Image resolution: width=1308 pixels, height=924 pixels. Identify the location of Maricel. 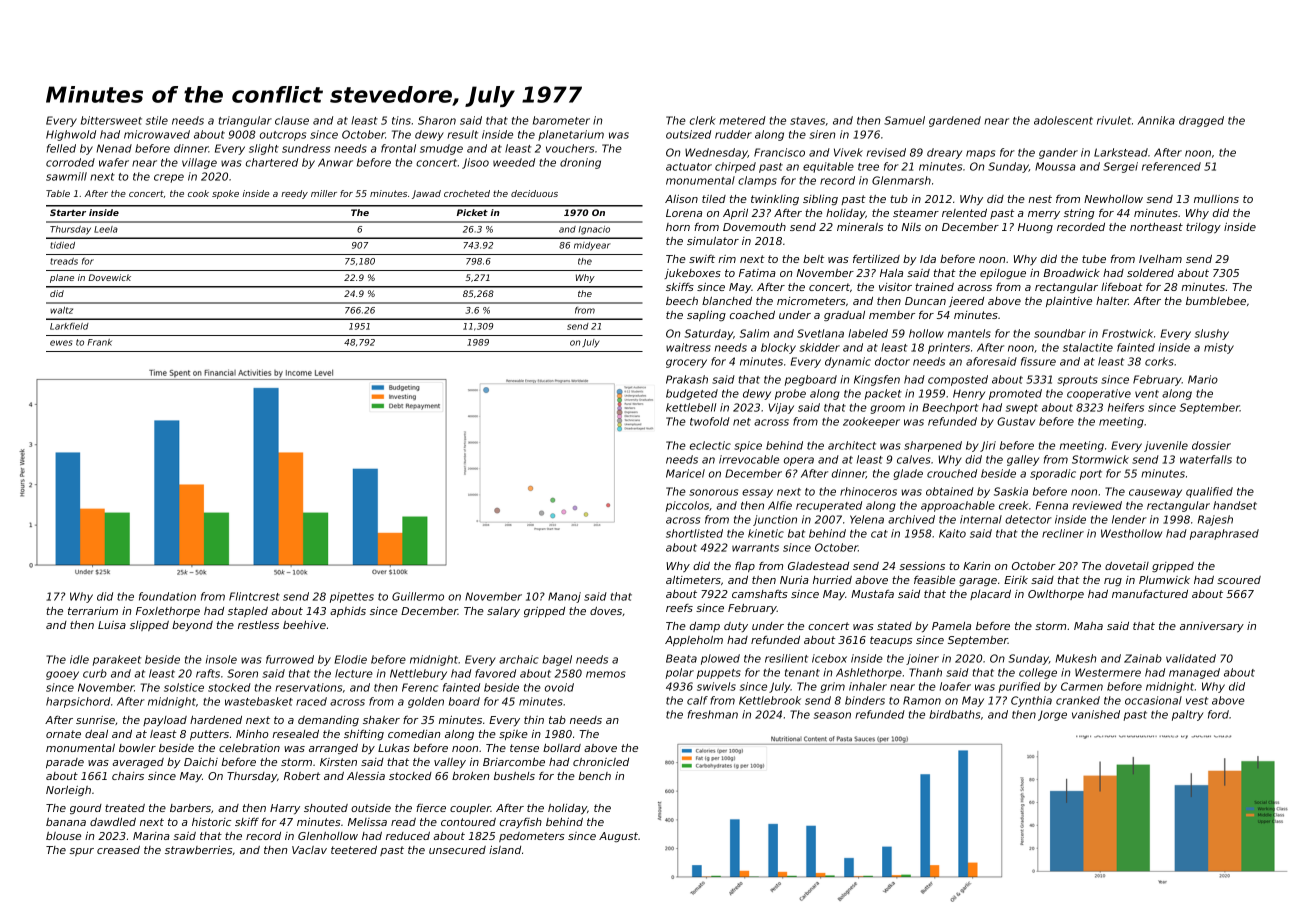
(685, 473).
